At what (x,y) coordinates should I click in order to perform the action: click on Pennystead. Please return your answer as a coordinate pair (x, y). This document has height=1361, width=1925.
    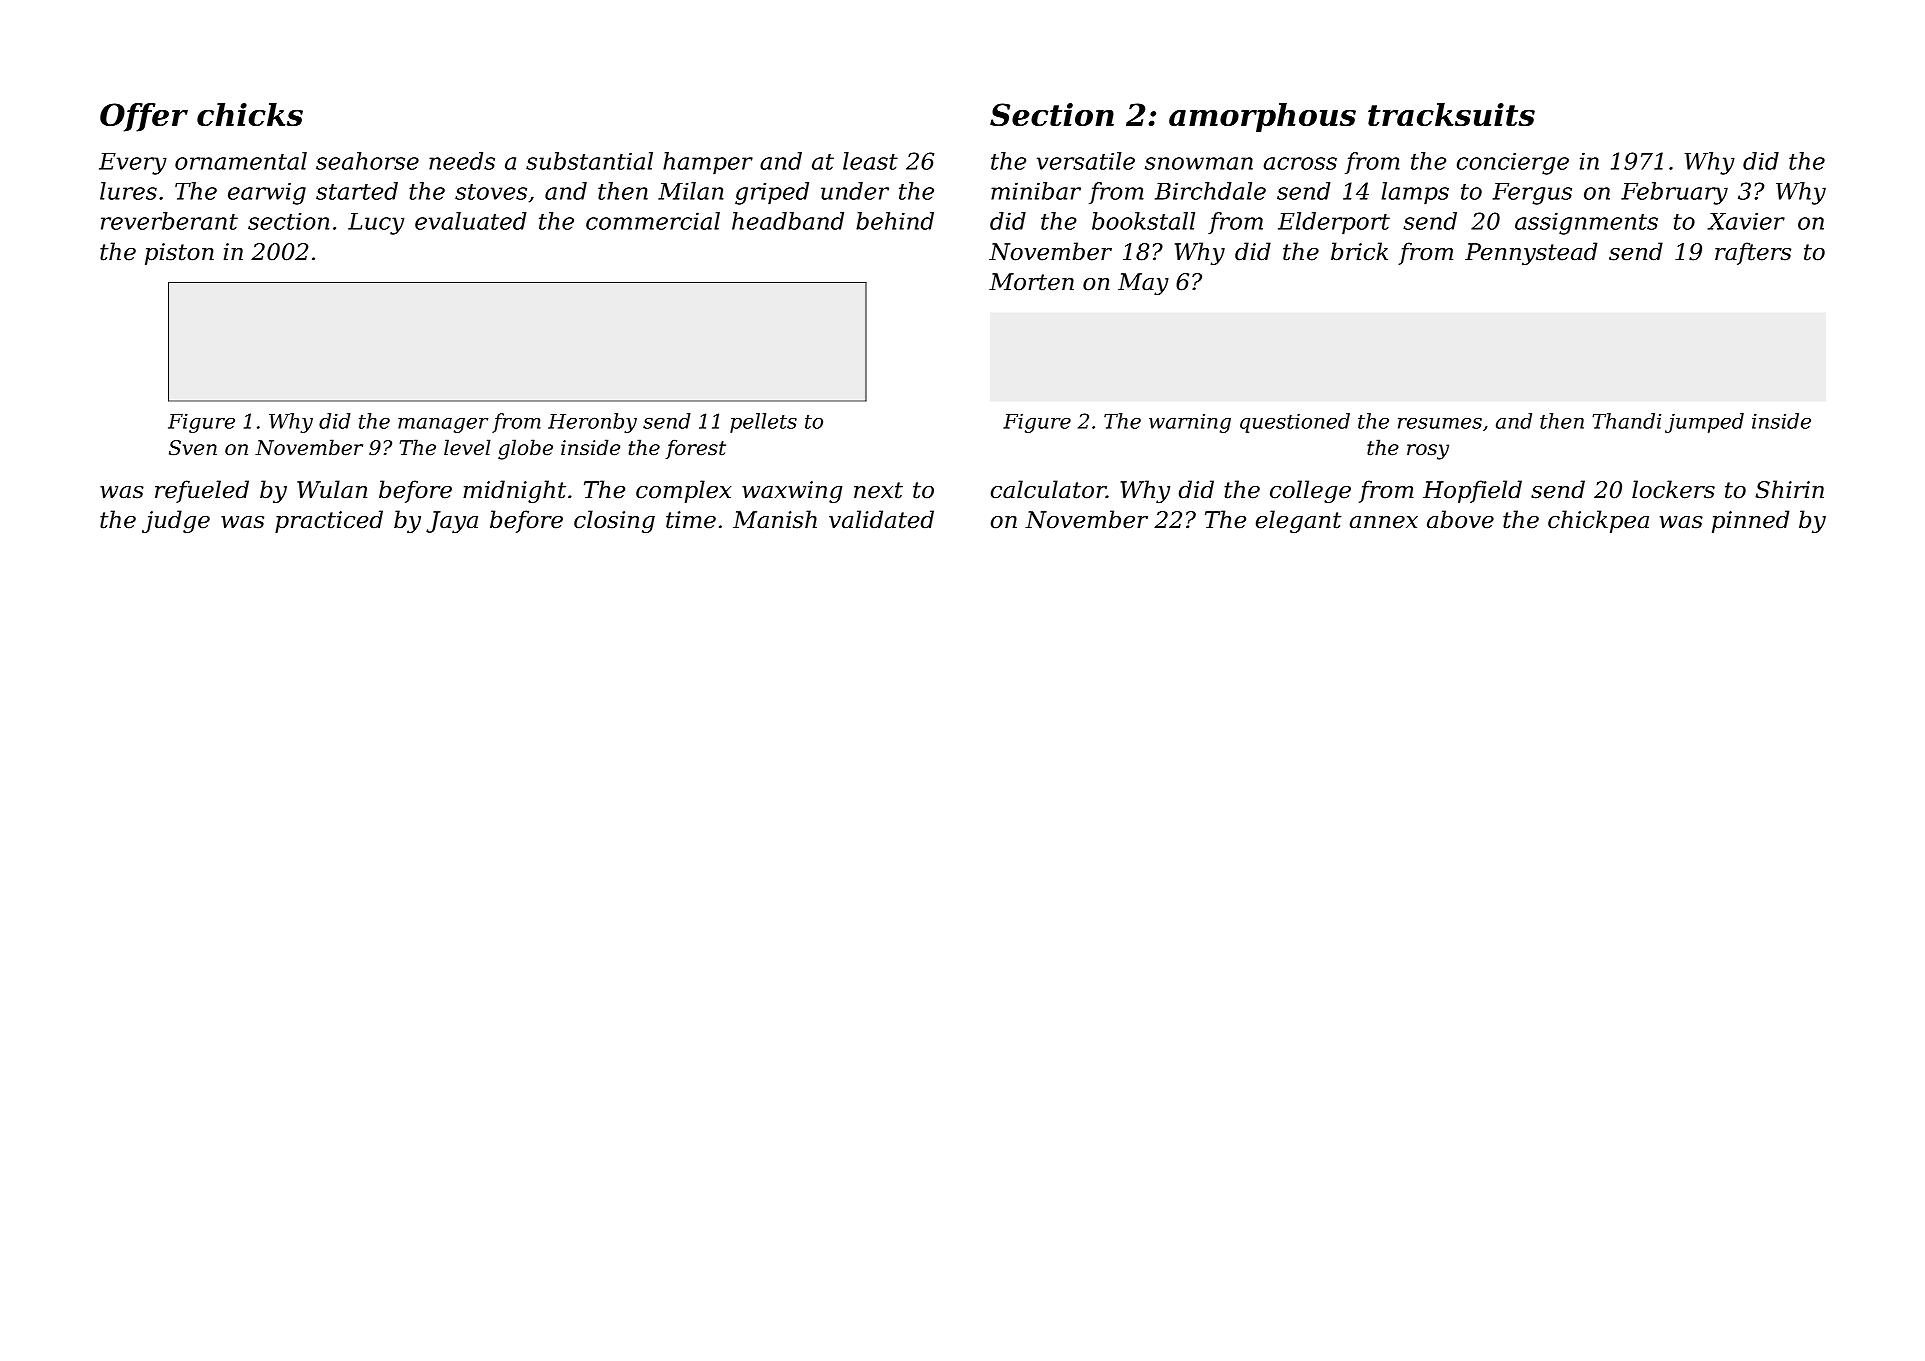
    Looking at the image, I should click on (1531, 253).
